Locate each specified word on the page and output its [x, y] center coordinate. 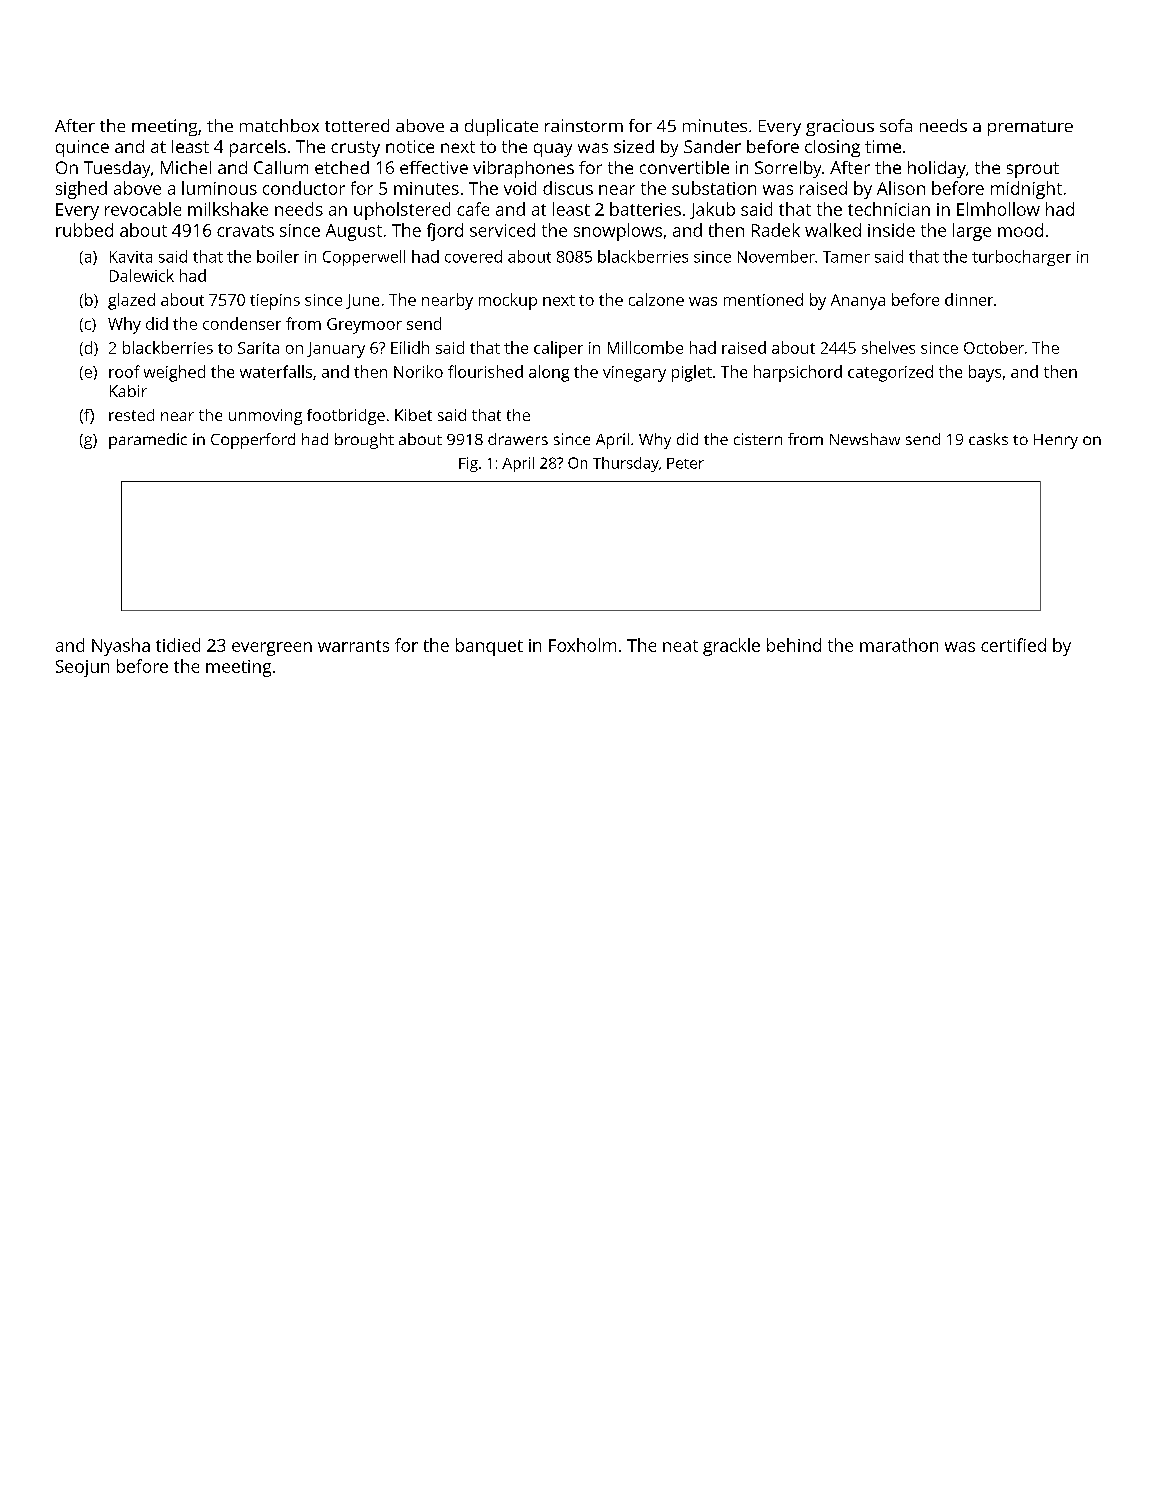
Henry [1056, 441]
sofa [896, 125]
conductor [304, 188]
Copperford [253, 441]
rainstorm [584, 125]
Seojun [82, 668]
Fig [468, 464]
